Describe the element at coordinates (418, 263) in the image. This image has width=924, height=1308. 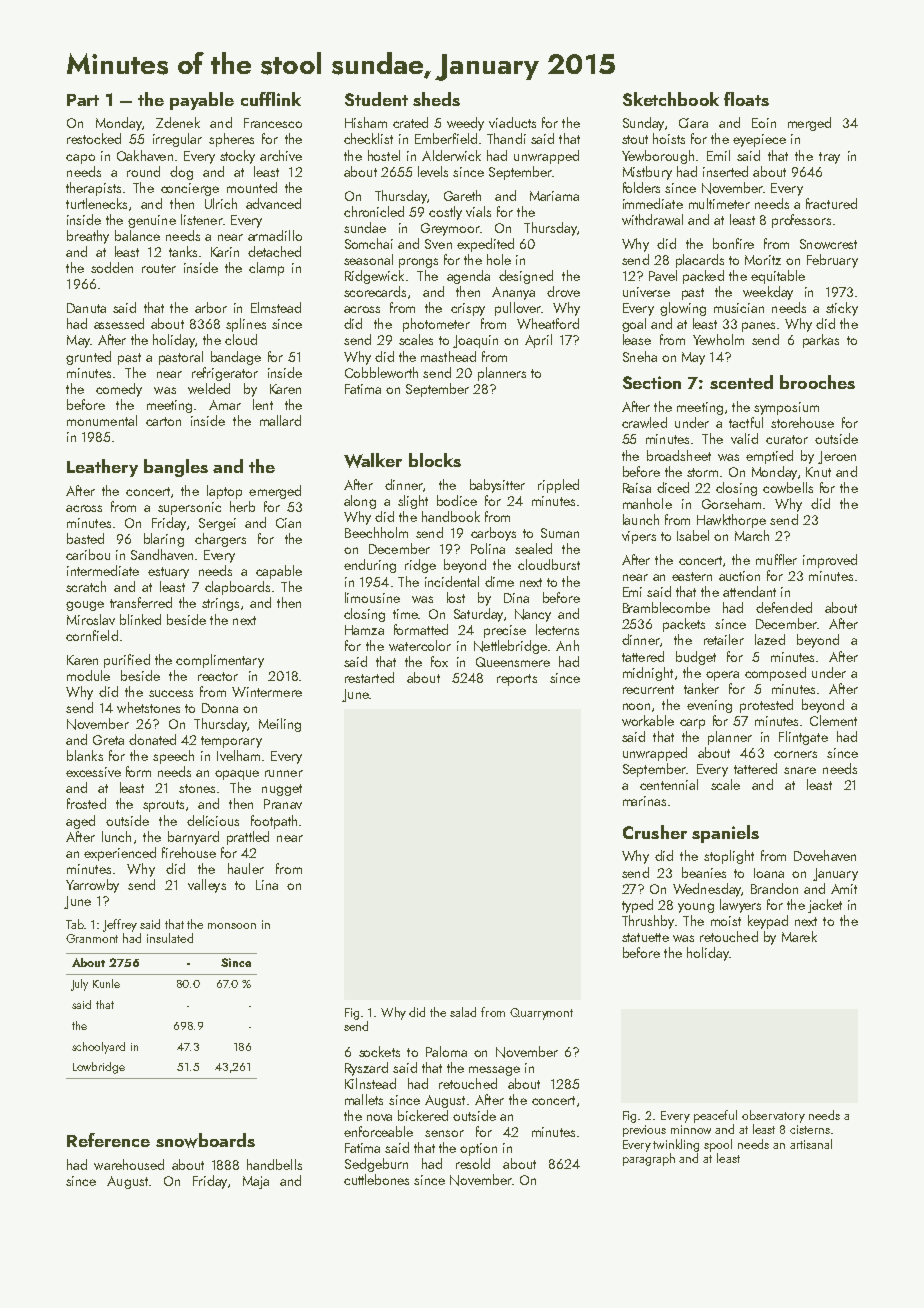
I see `prongs` at that location.
